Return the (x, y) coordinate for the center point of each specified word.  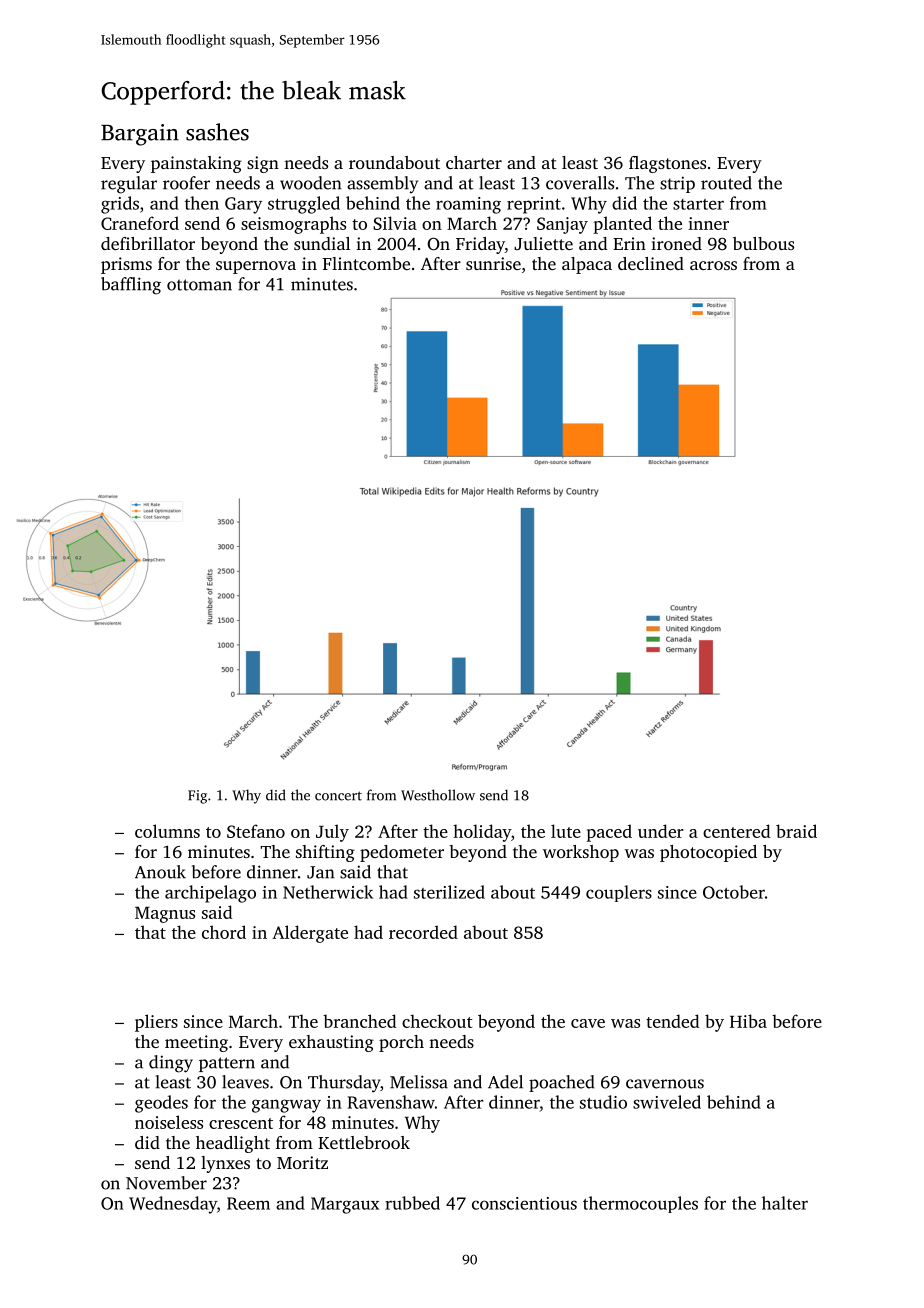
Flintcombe (366, 263)
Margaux (345, 1205)
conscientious (524, 1203)
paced (609, 833)
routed (726, 183)
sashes (217, 132)
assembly (382, 184)
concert (338, 796)
